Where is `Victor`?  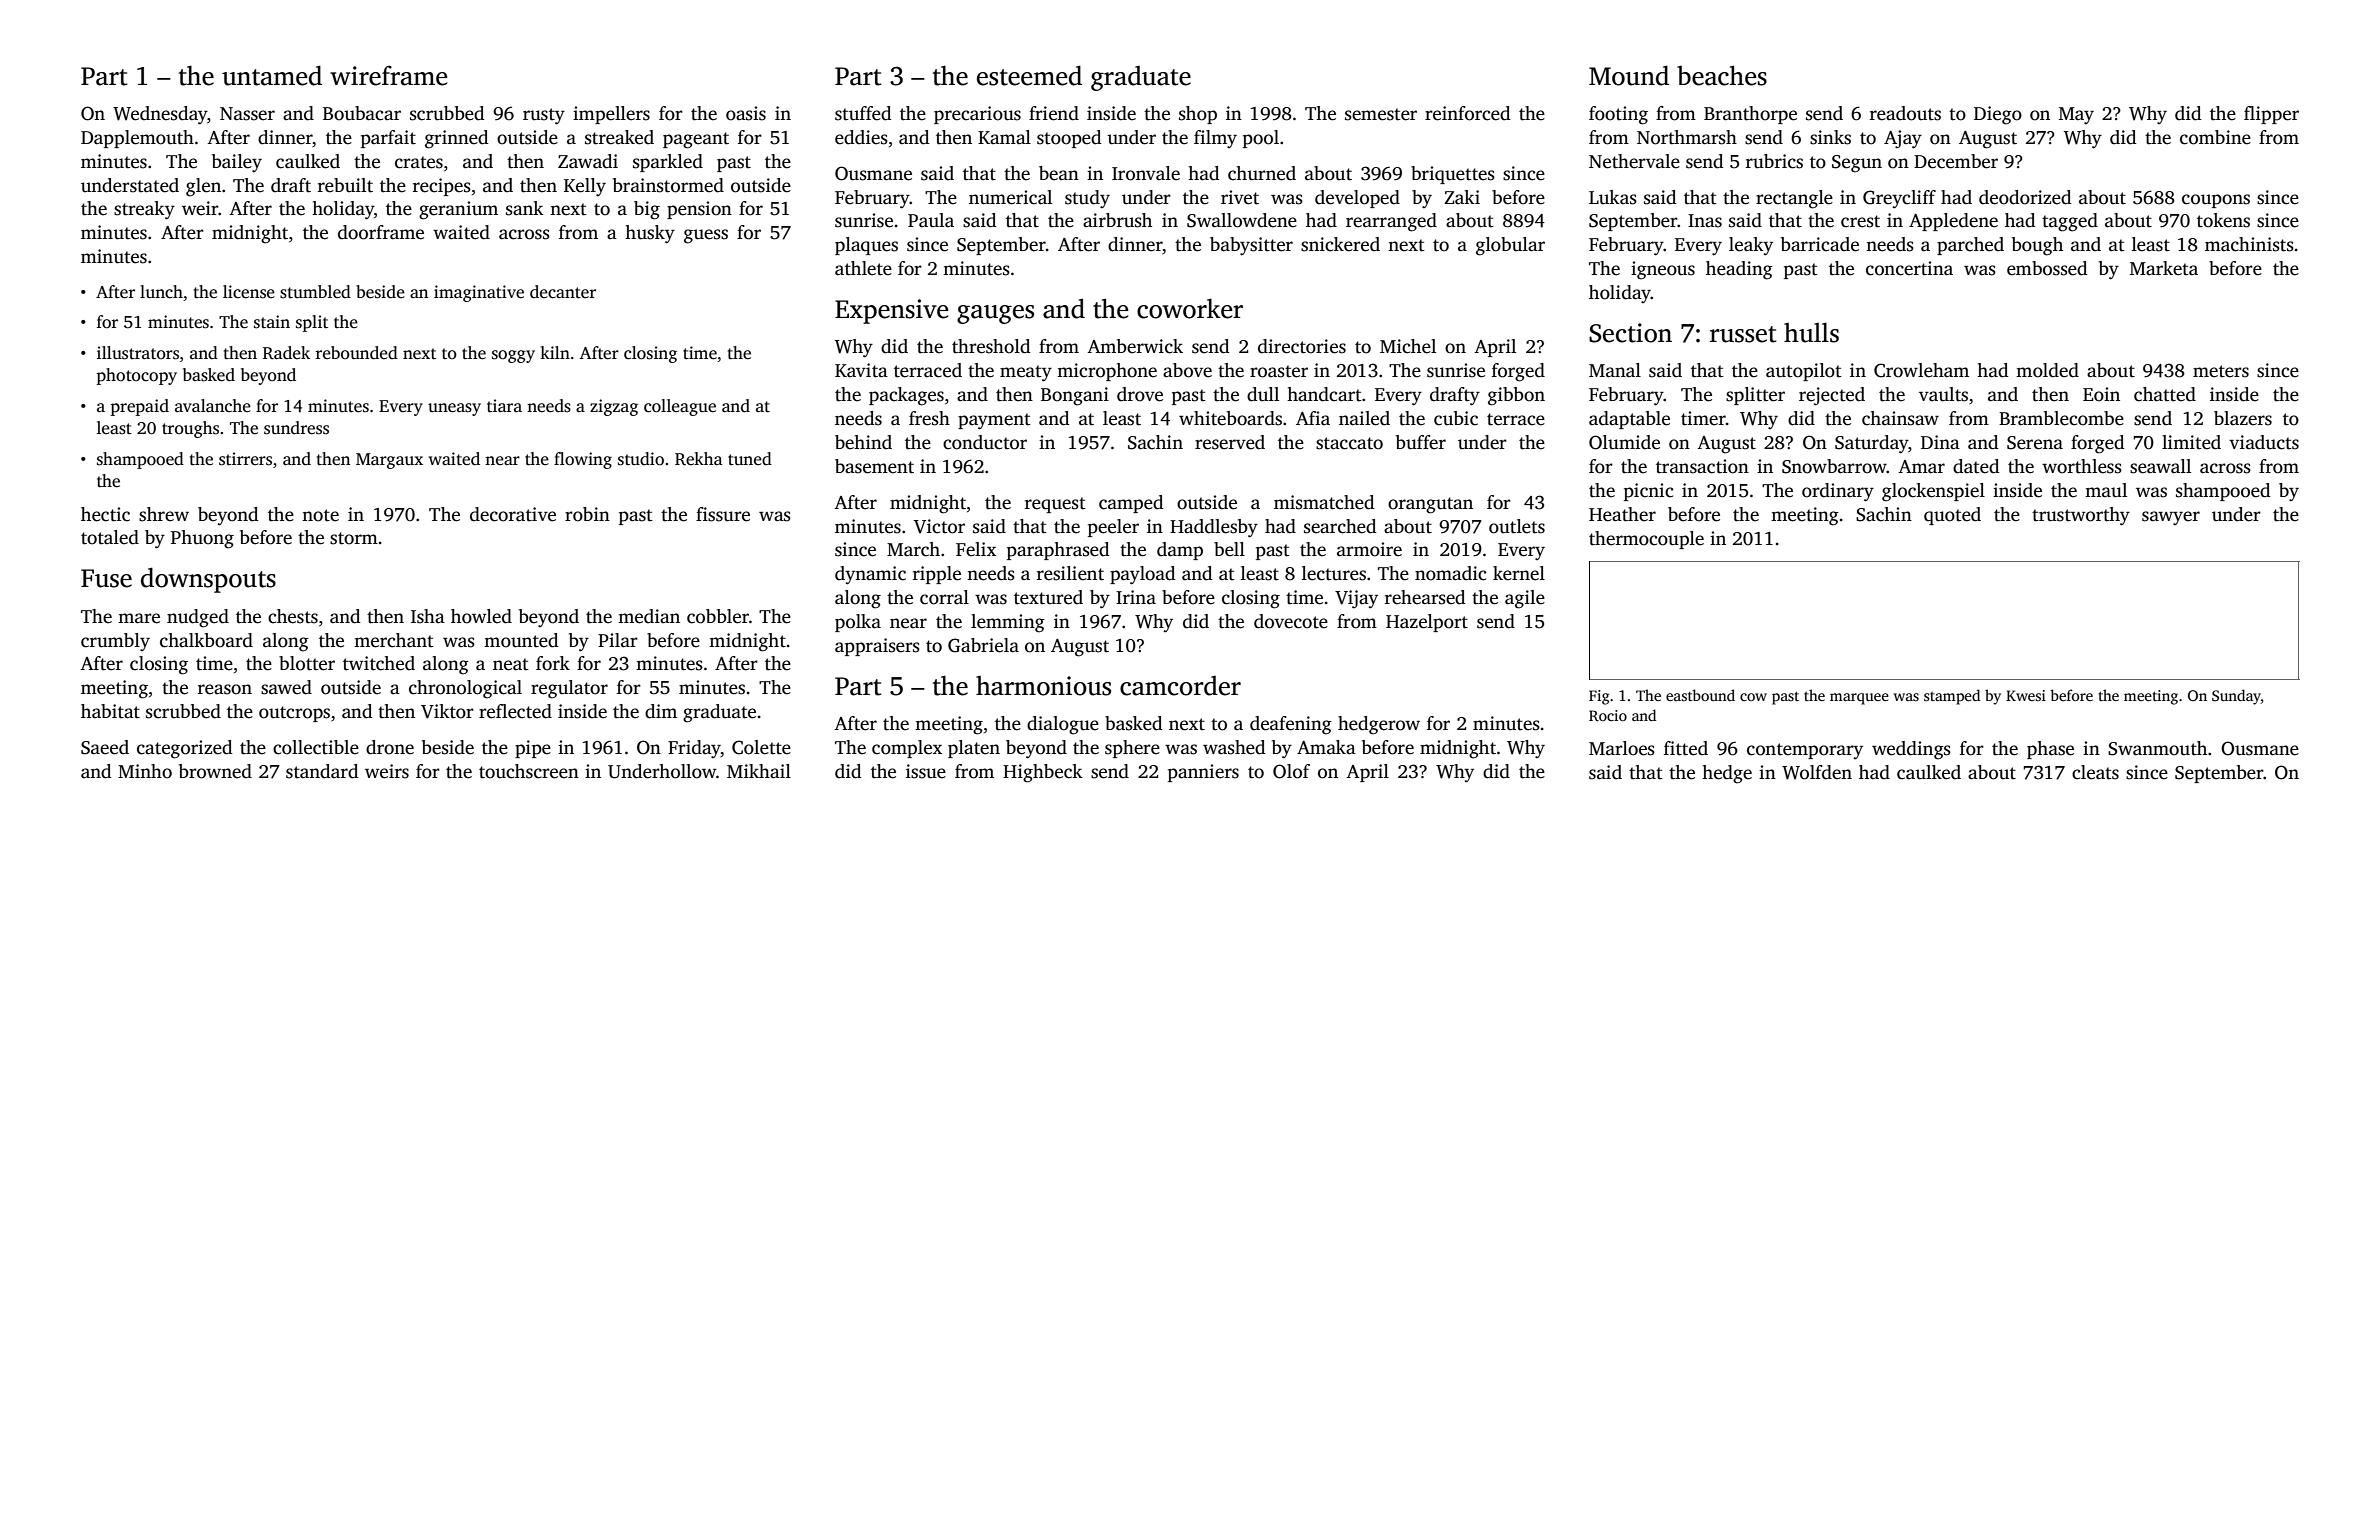
Victor is located at coordinates (939, 526).
